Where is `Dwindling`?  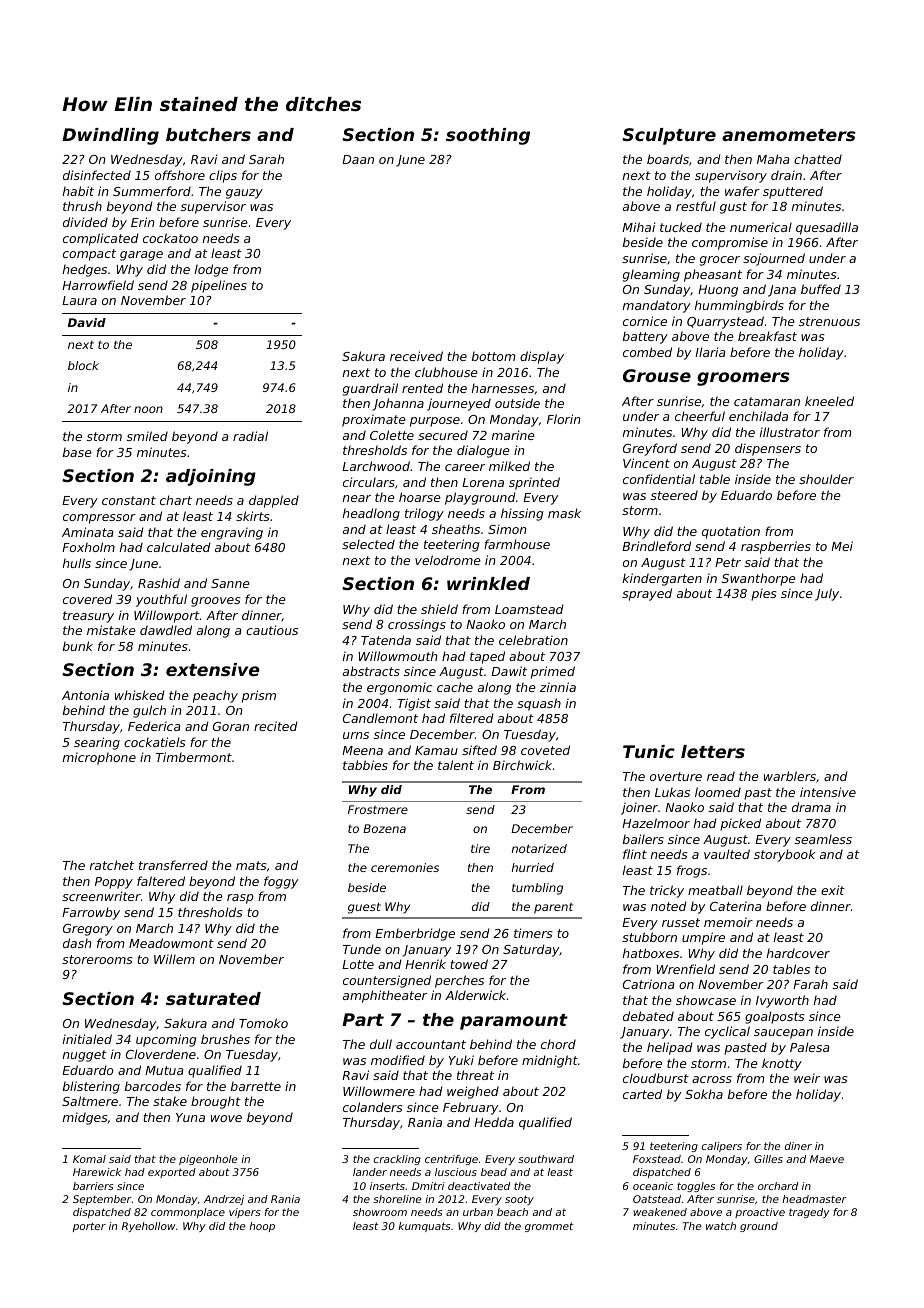
Dwindling is located at coordinates (110, 136).
